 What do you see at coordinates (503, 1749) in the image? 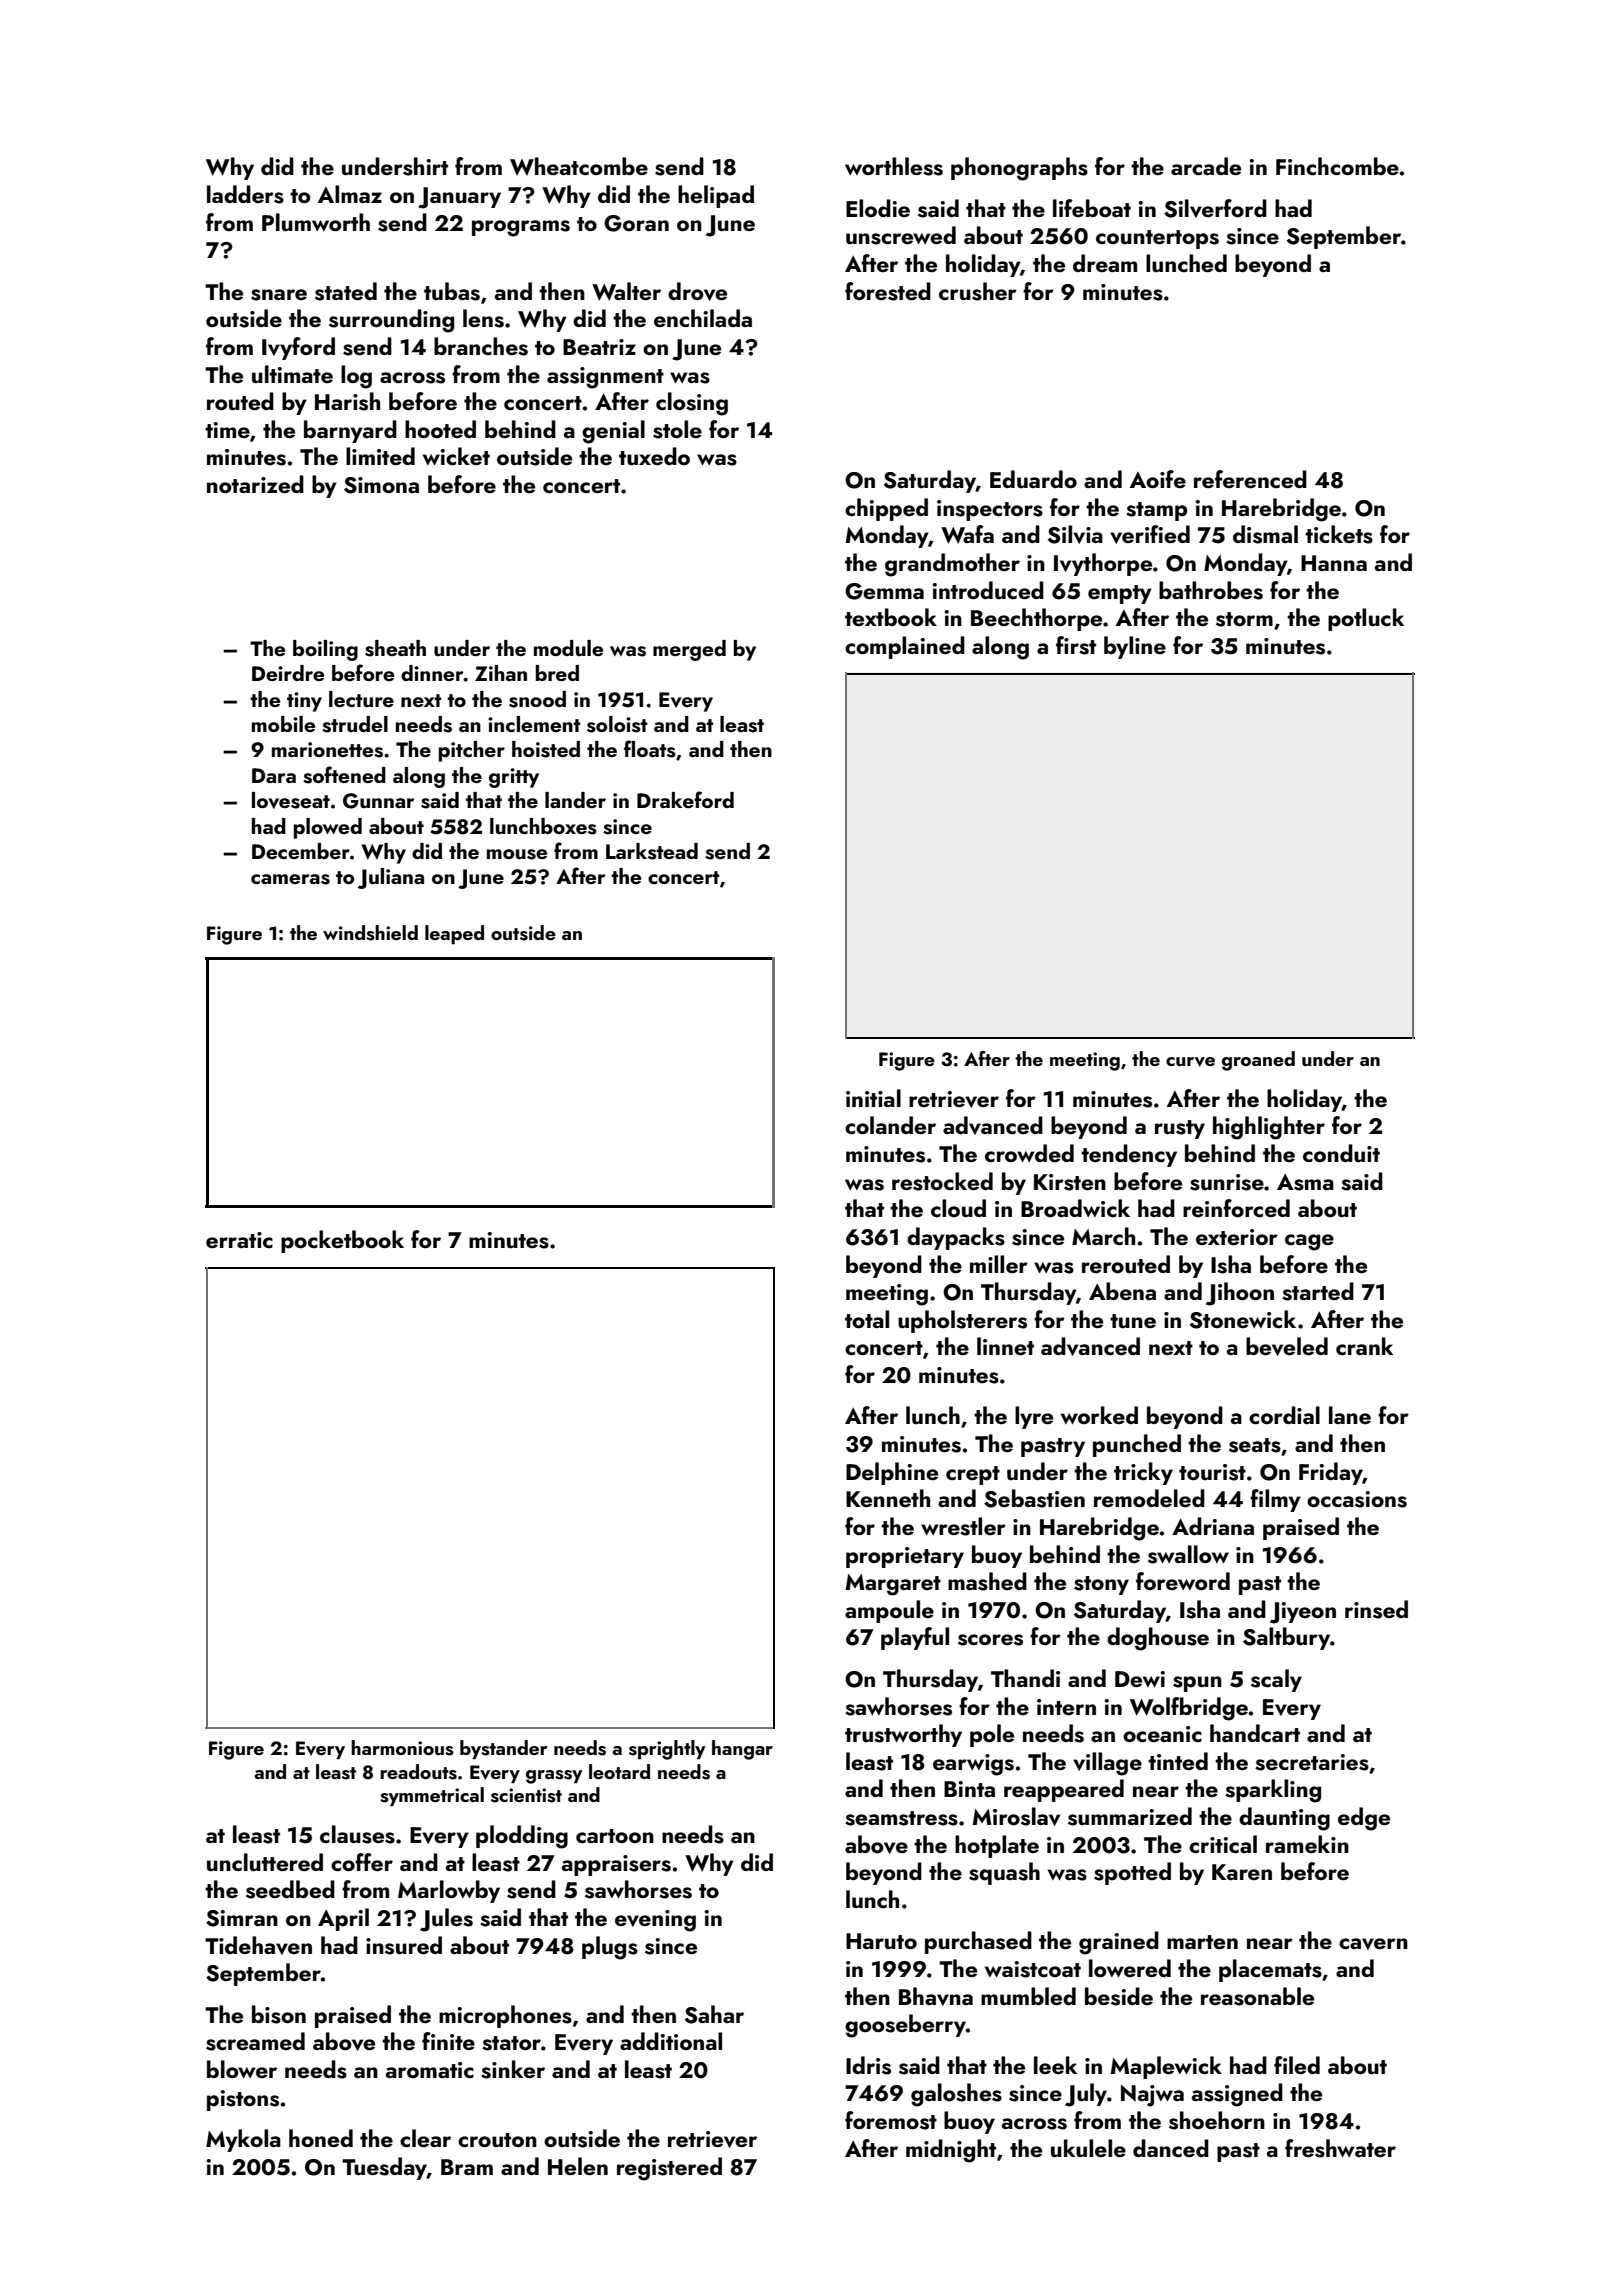
I see `bystander` at bounding box center [503, 1749].
